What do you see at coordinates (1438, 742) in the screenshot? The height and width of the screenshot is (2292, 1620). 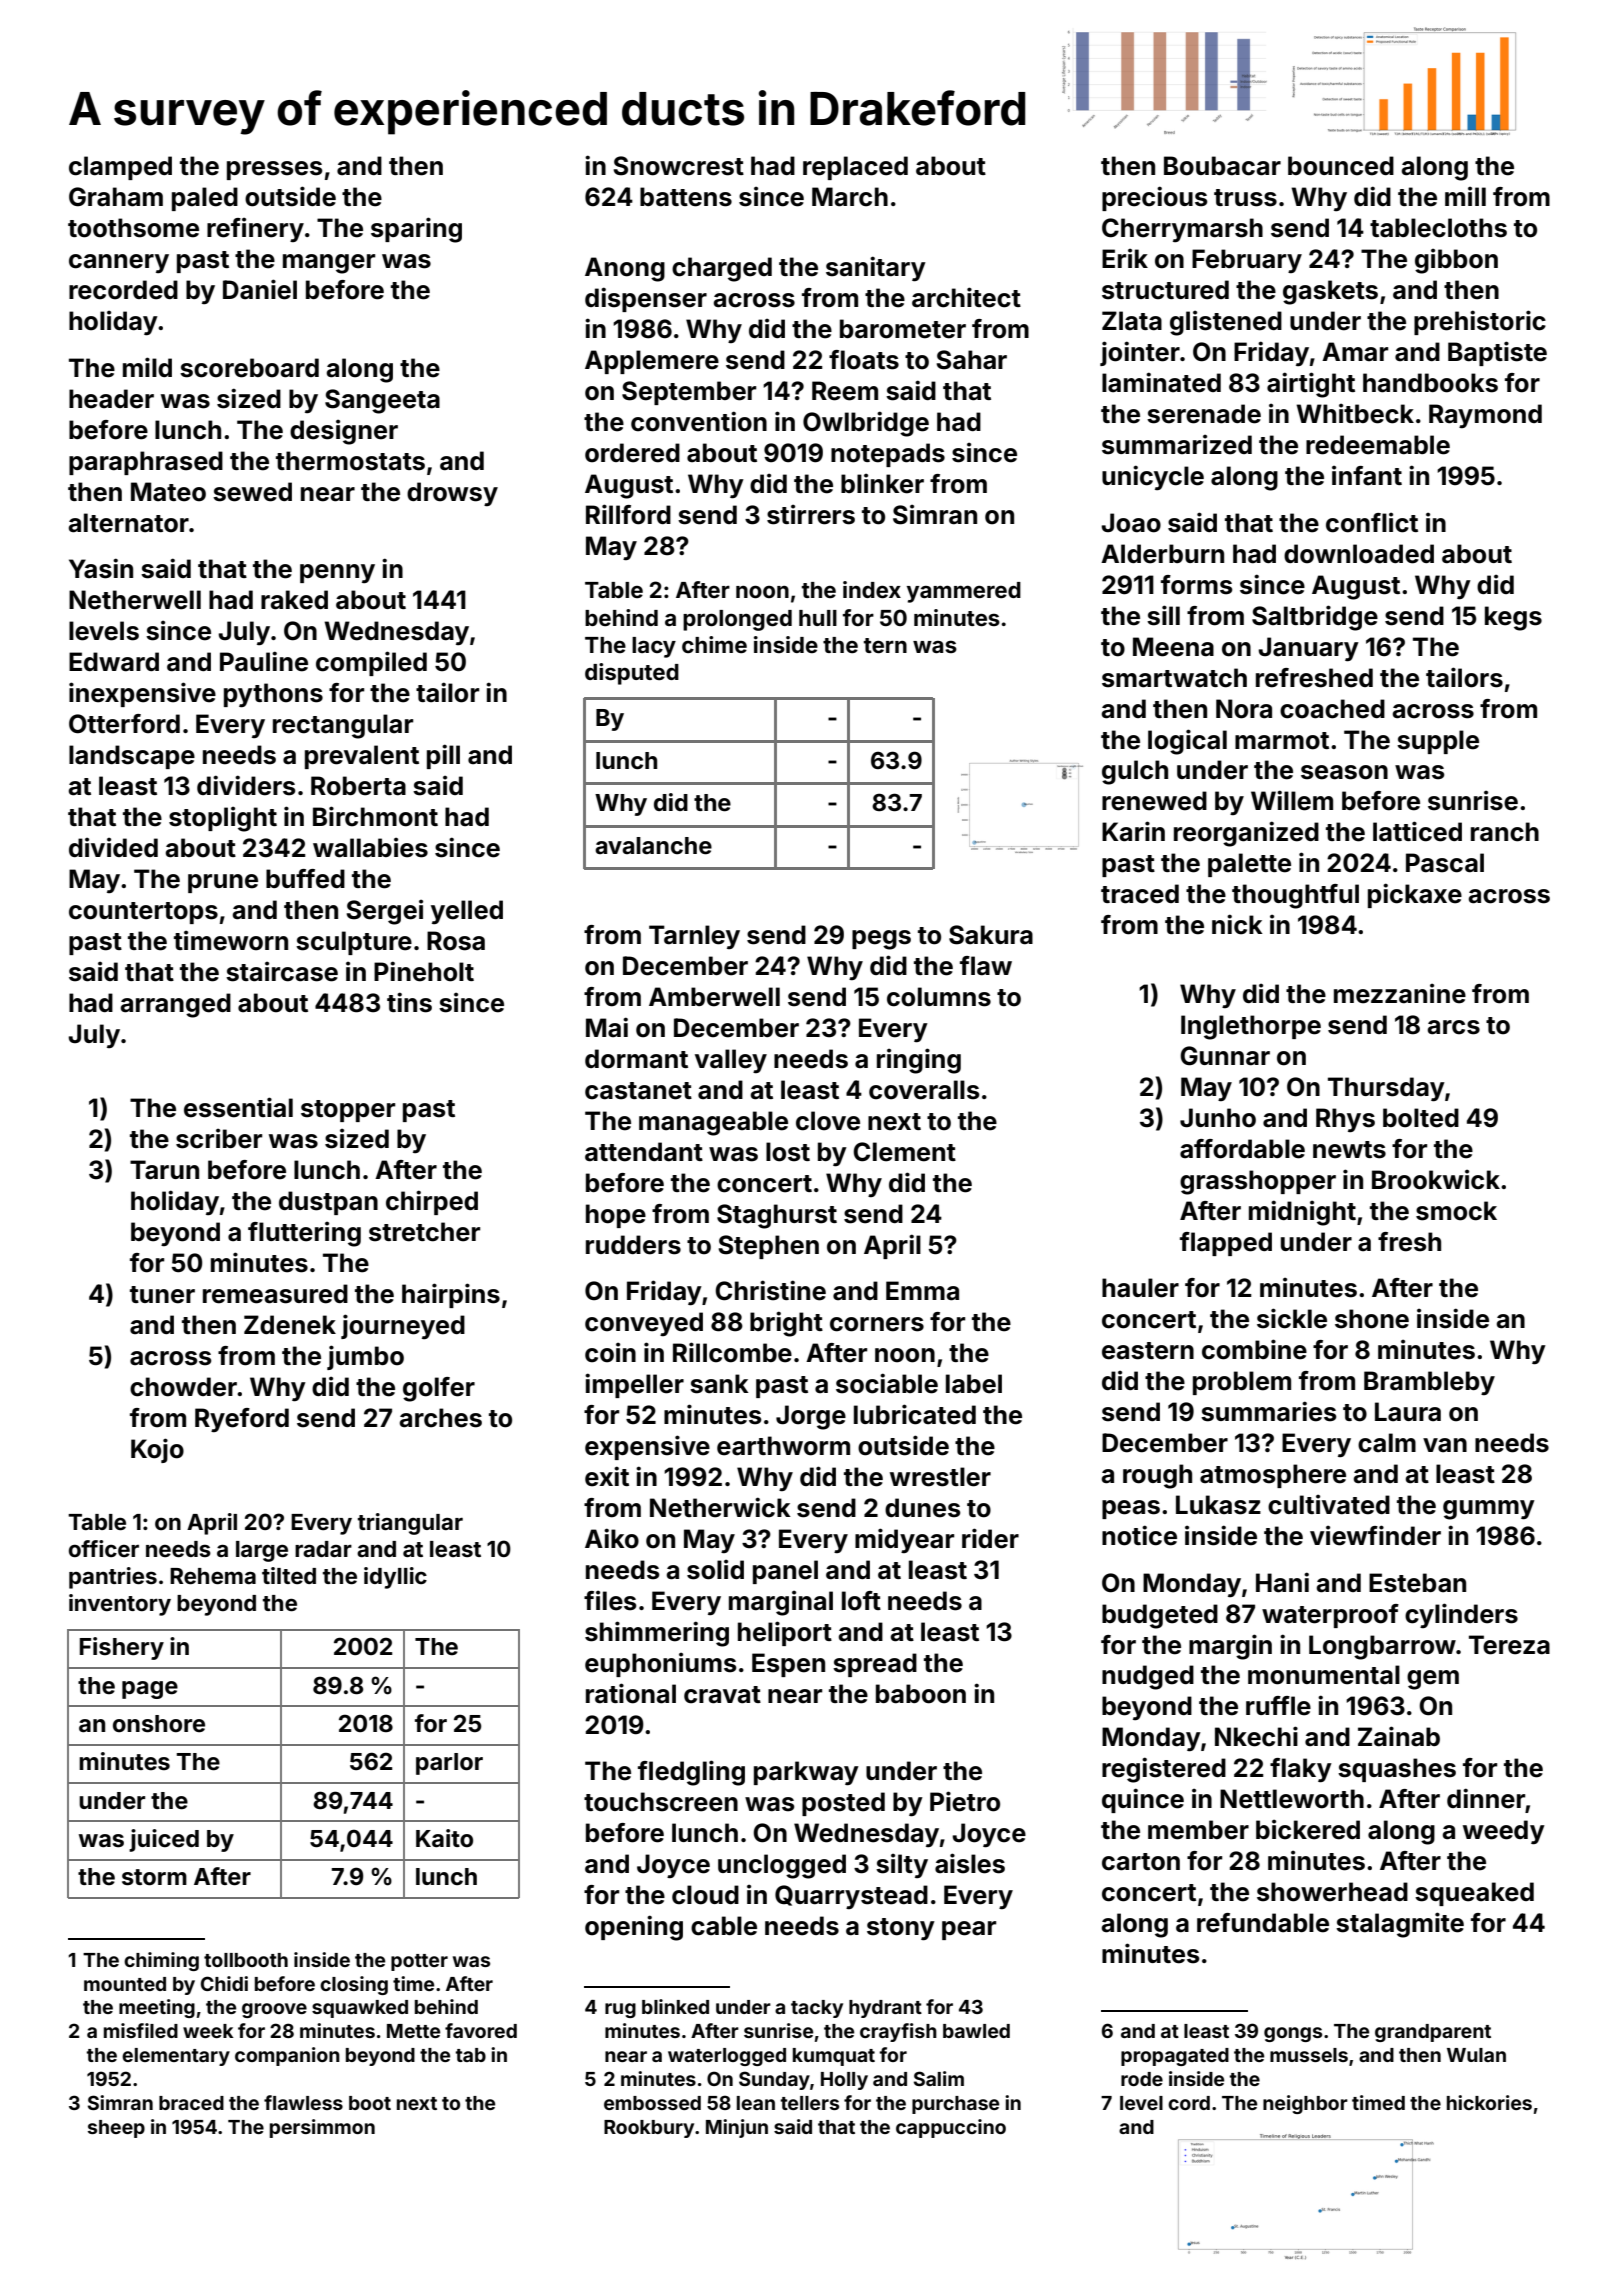 I see `supple` at bounding box center [1438, 742].
